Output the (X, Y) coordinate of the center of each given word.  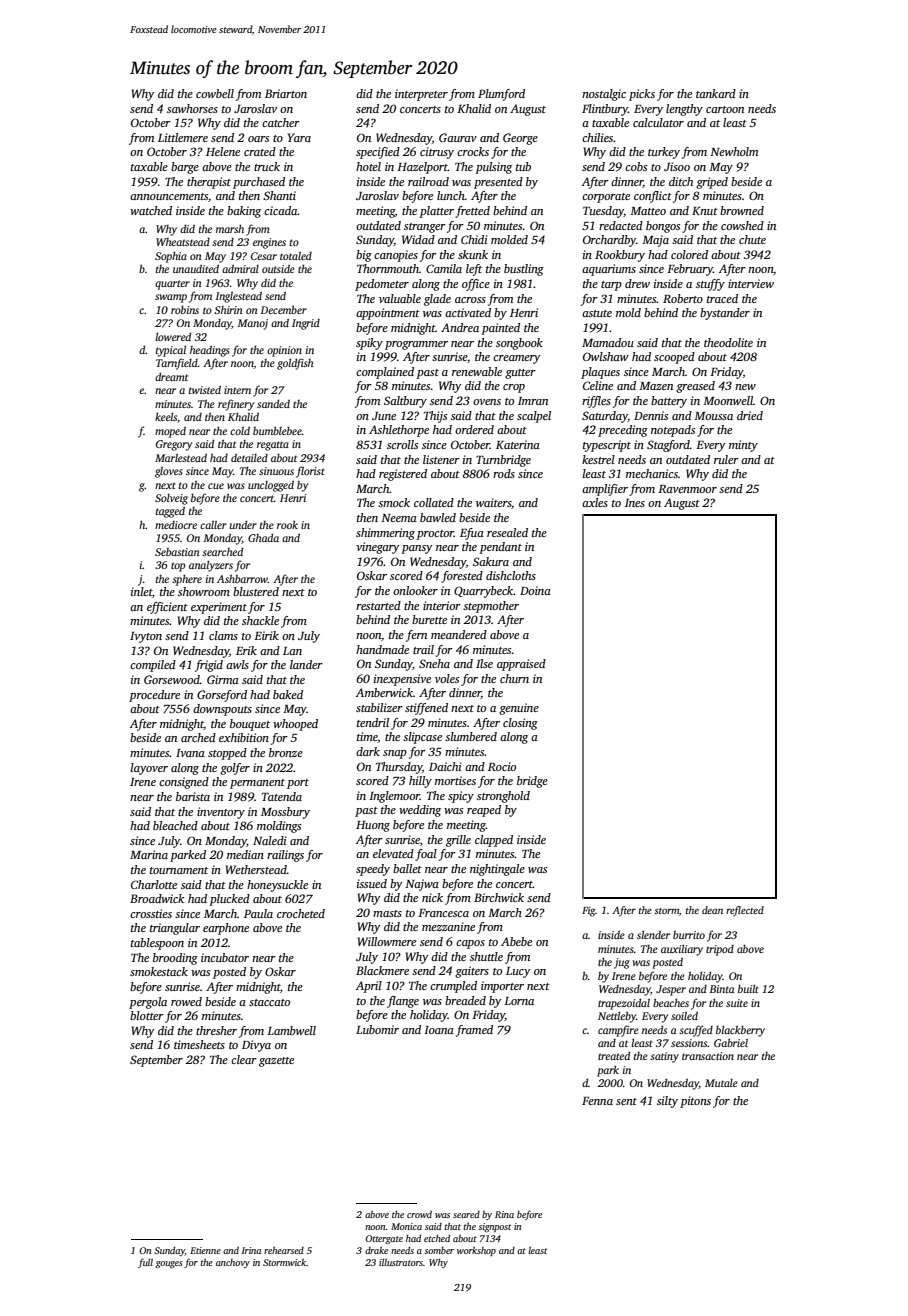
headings (210, 351)
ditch (681, 181)
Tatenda (282, 796)
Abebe (516, 941)
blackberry (740, 1031)
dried (750, 415)
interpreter (421, 95)
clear (244, 1059)
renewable (477, 371)
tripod (720, 950)
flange (403, 1002)
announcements (169, 196)
